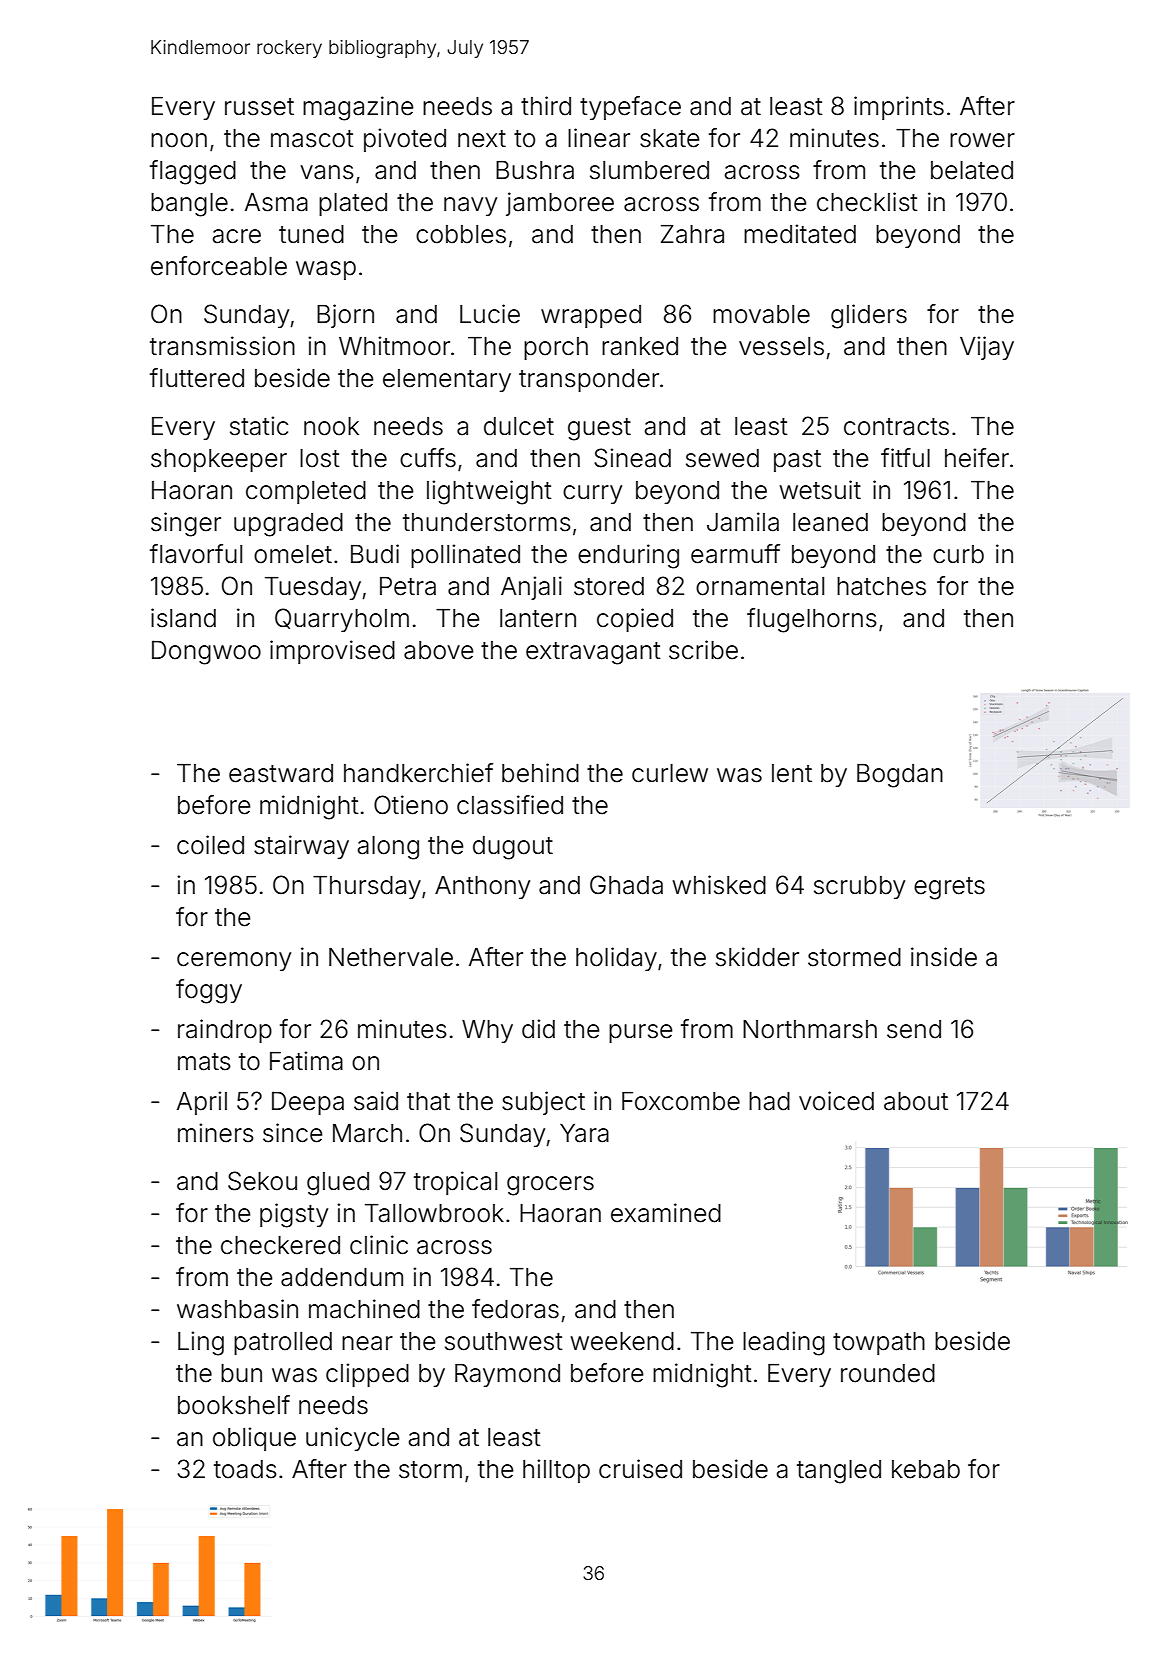  What do you see at coordinates (546, 106) in the page?
I see `third` at bounding box center [546, 106].
